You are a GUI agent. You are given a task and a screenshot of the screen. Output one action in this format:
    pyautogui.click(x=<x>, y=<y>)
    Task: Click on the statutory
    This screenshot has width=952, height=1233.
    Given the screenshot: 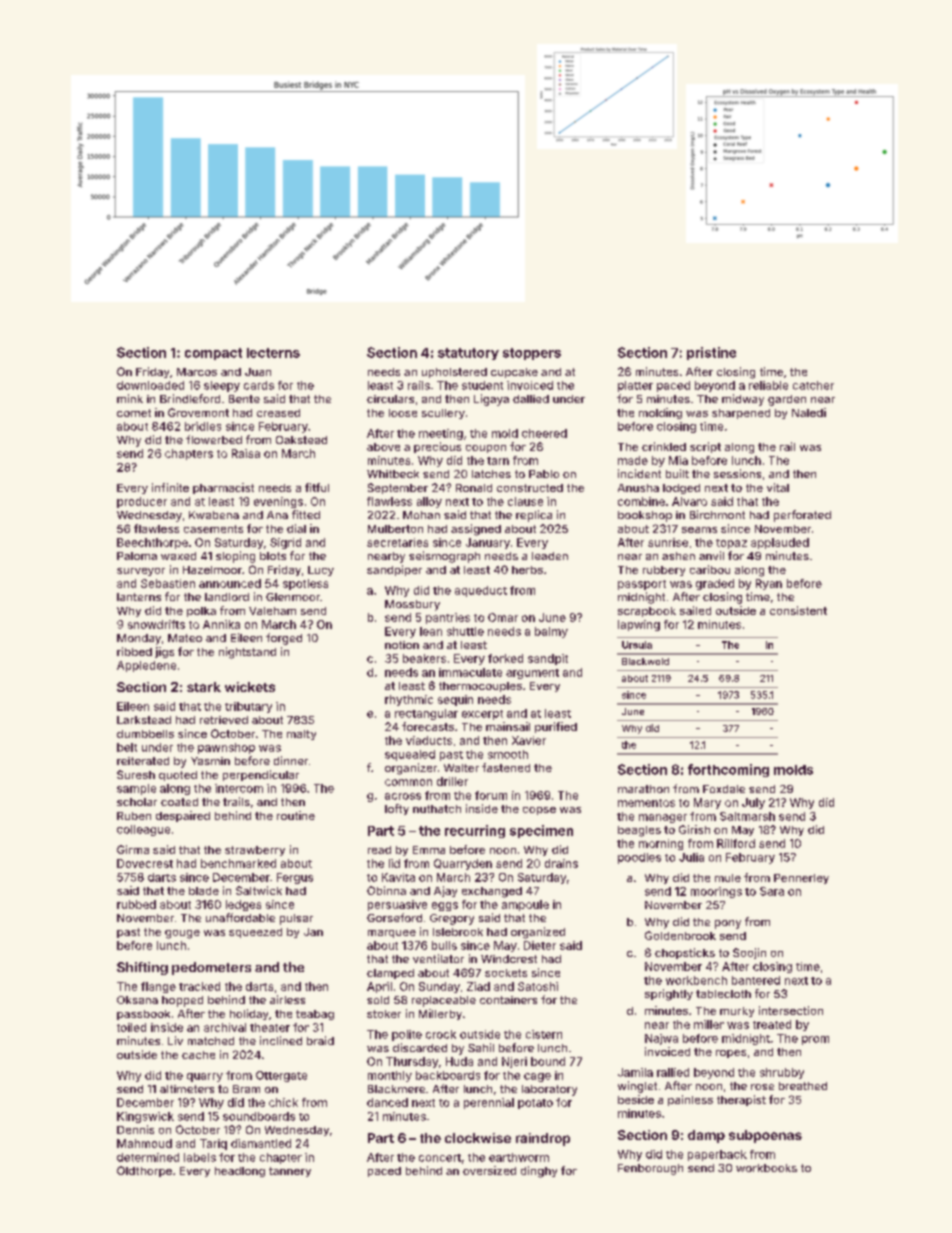 What is the action you would take?
    pyautogui.click(x=468, y=354)
